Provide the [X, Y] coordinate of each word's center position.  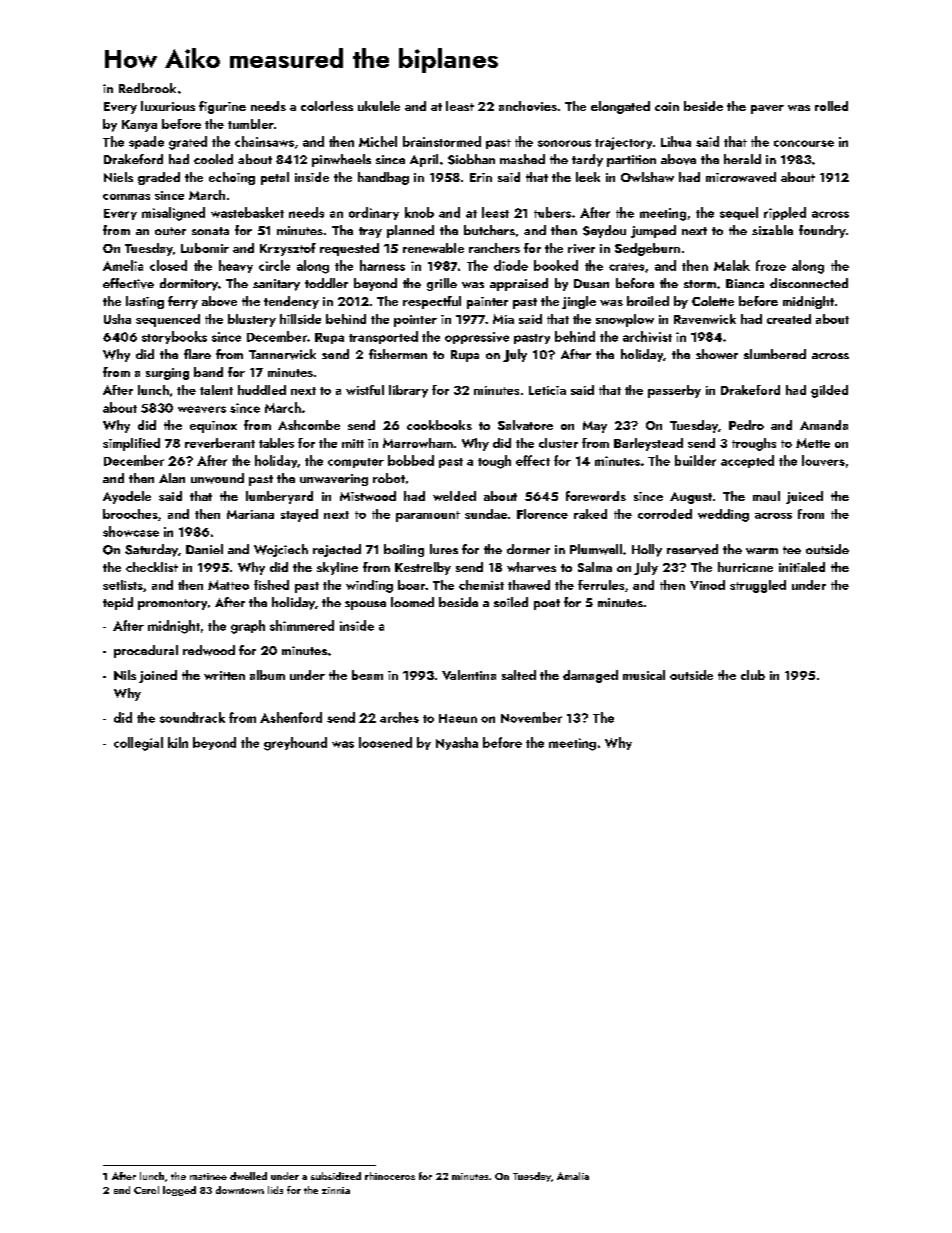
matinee [208, 1176]
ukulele [379, 106]
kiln [178, 742]
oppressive [477, 338]
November [531, 717]
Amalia [573, 1176]
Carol [146, 1190]
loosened [385, 742]
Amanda [824, 425]
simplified [131, 444]
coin [667, 106]
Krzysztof [288, 249]
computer [356, 463]
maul [766, 496]
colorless [327, 106]
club [753, 675]
